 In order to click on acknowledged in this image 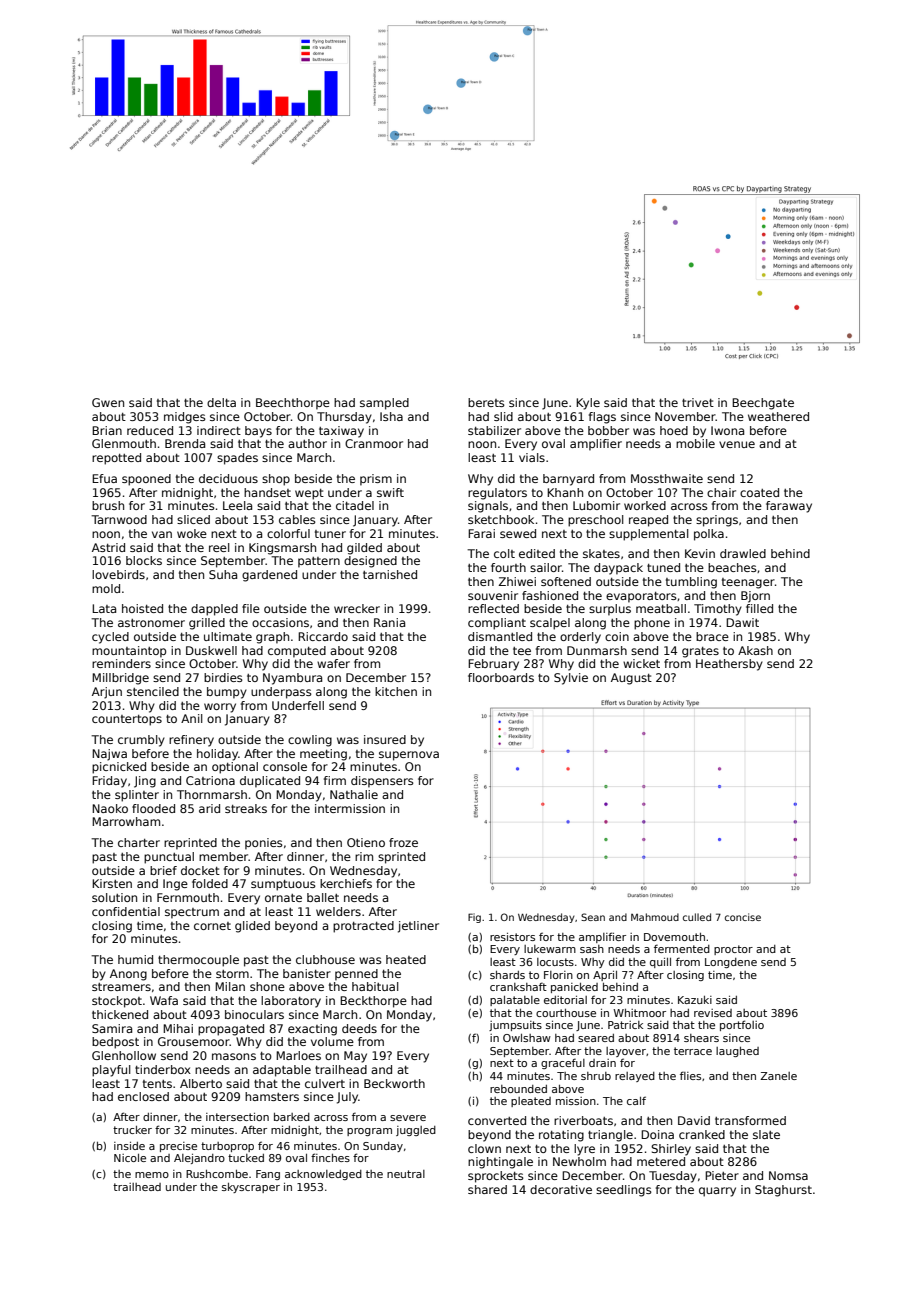, I will do `click(323, 1175)`.
